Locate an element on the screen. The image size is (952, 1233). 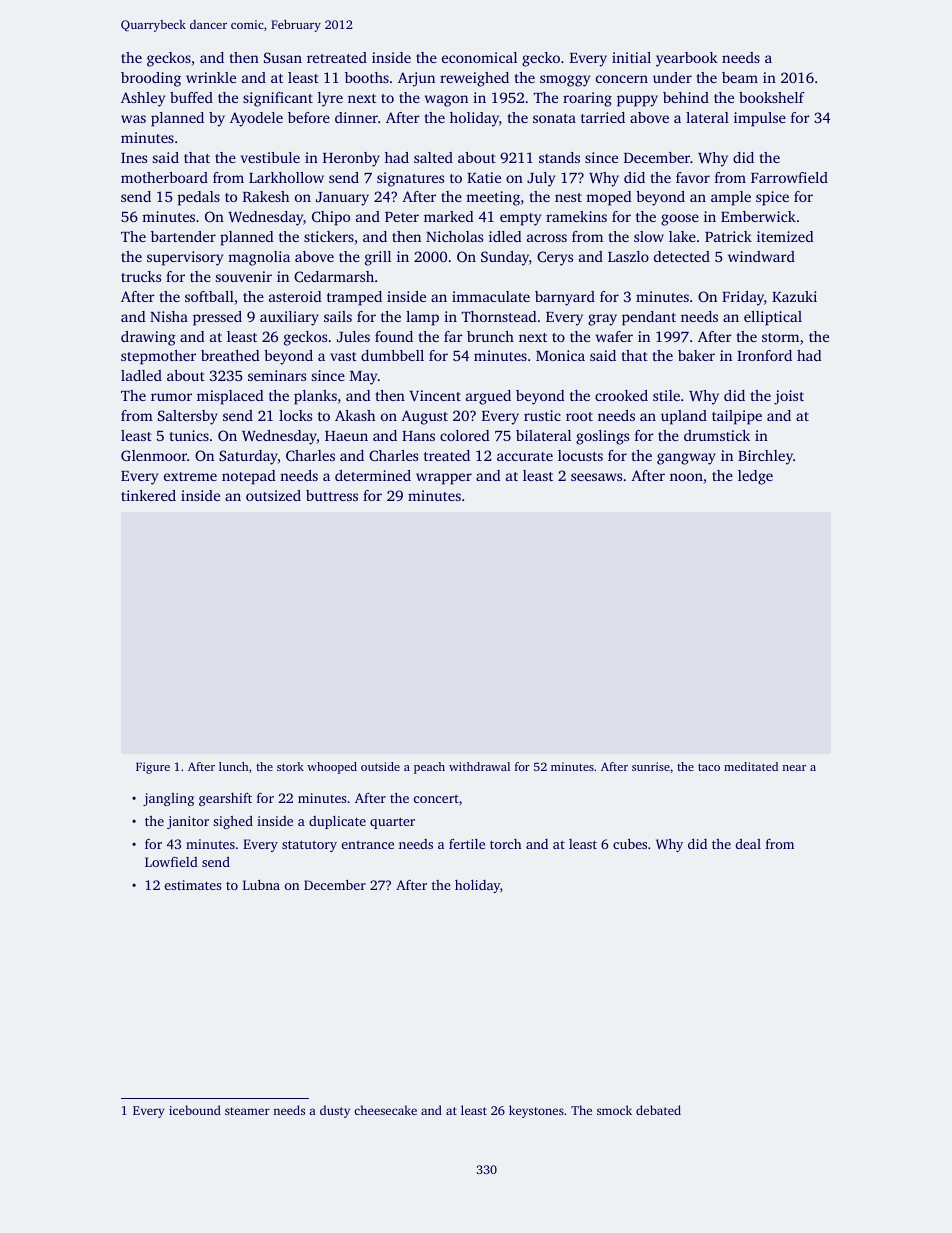
rumor is located at coordinates (171, 397).
